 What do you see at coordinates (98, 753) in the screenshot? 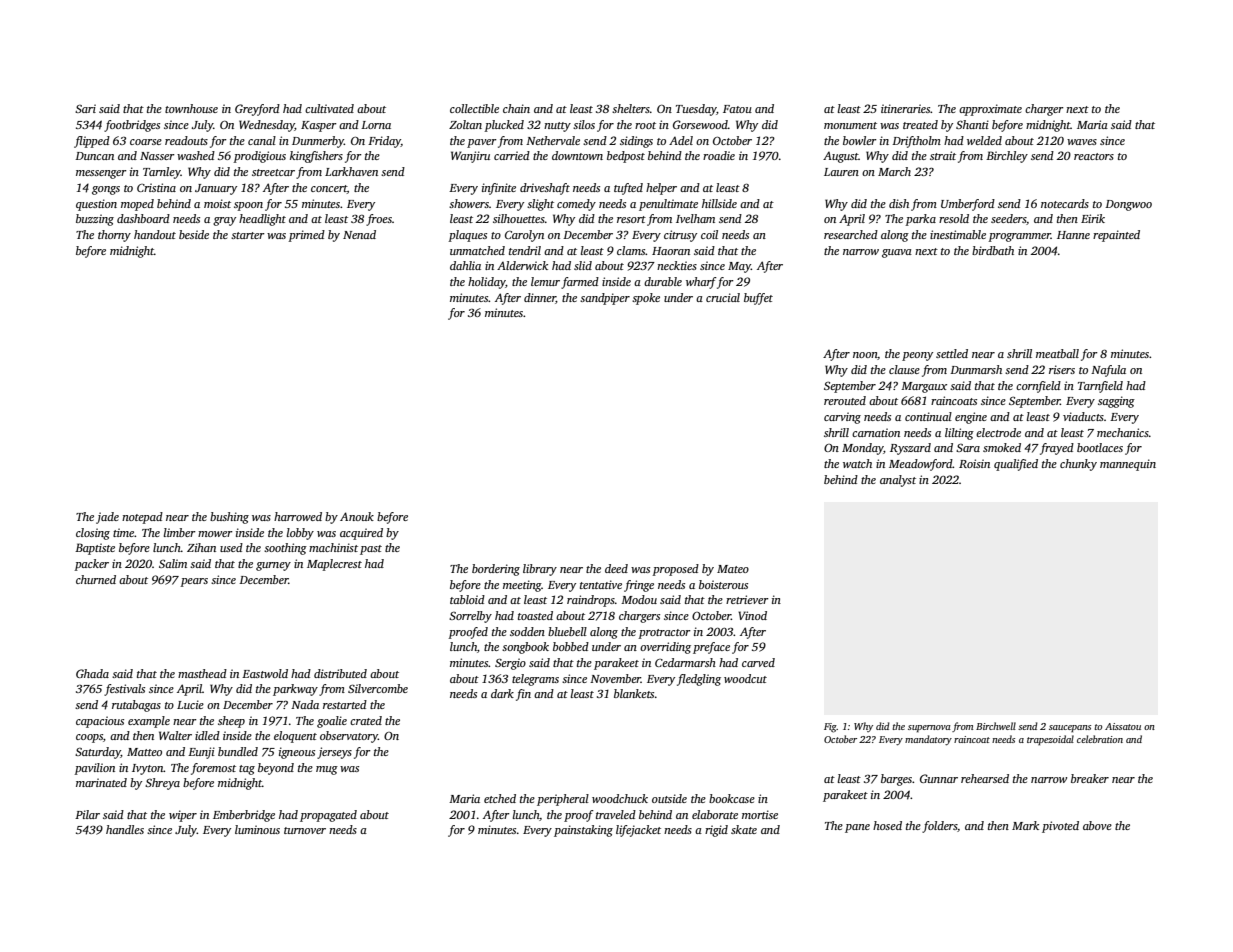
I see `Saturday` at bounding box center [98, 753].
